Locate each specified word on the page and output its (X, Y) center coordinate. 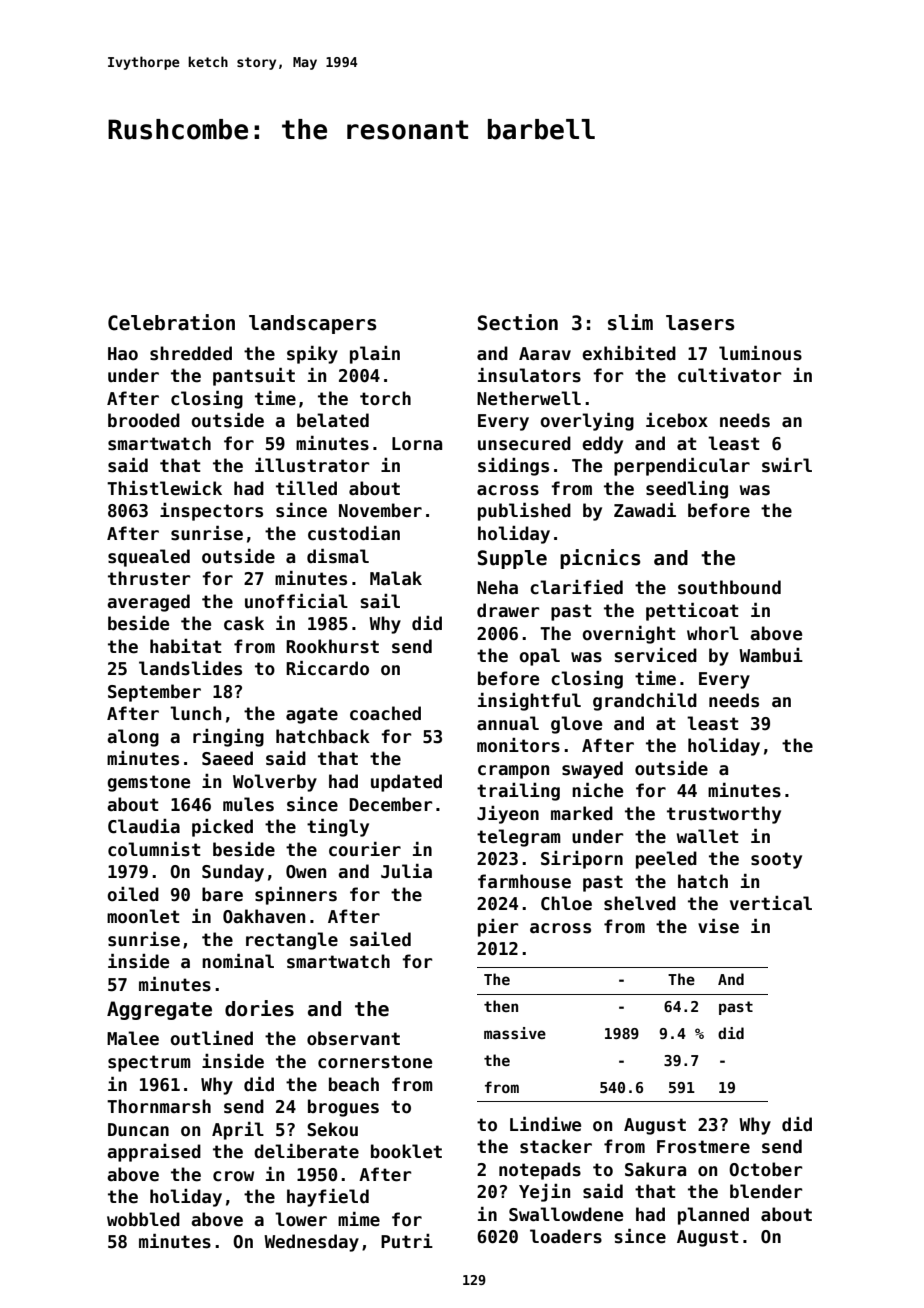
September (154, 693)
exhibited (629, 353)
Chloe (566, 903)
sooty (776, 860)
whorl (713, 633)
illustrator (312, 465)
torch (385, 398)
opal (539, 657)
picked (222, 828)
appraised (154, 1153)
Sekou (332, 1129)
